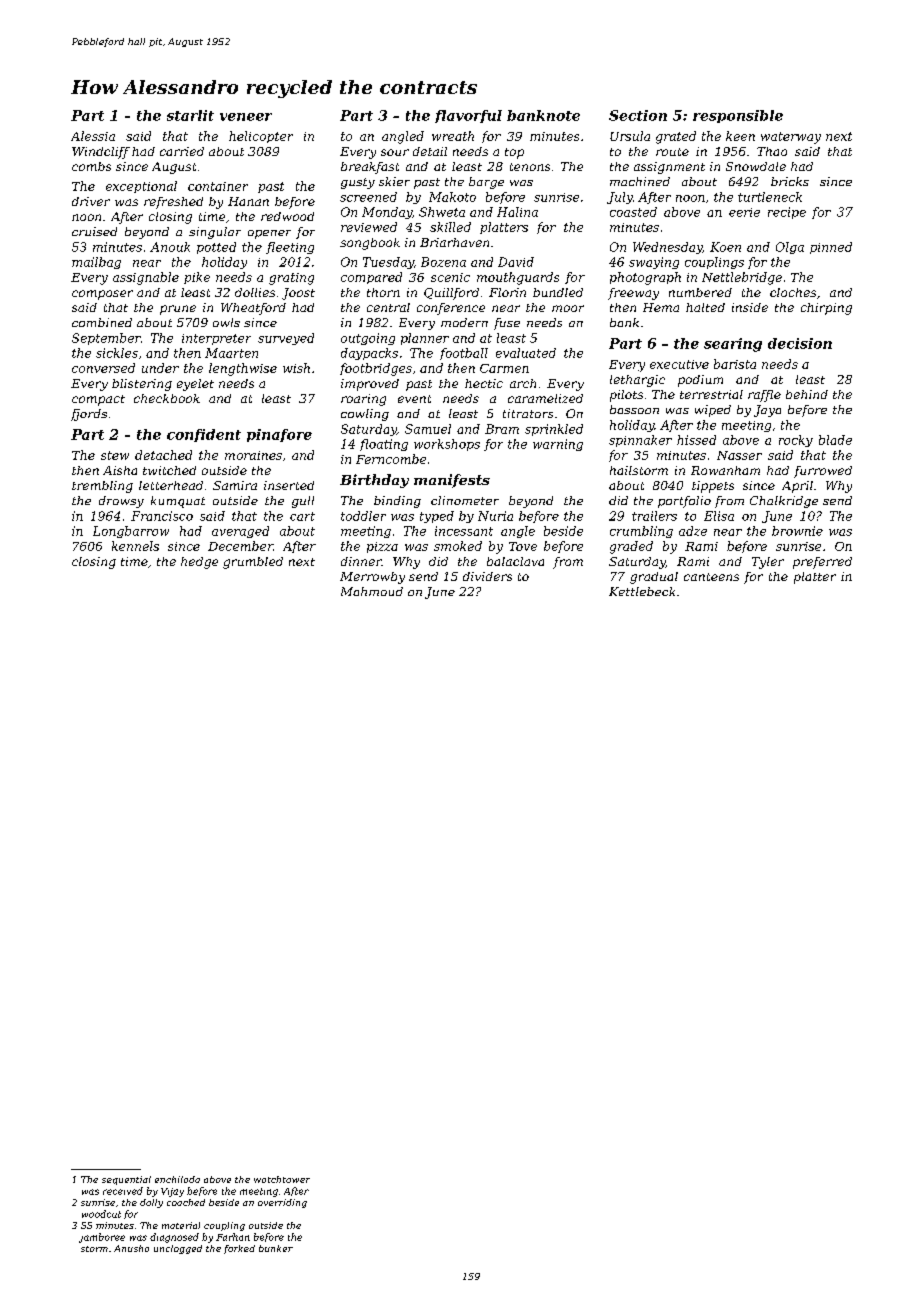 This page has width=924, height=1308. What do you see at coordinates (711, 577) in the page?
I see `canteens` at bounding box center [711, 577].
